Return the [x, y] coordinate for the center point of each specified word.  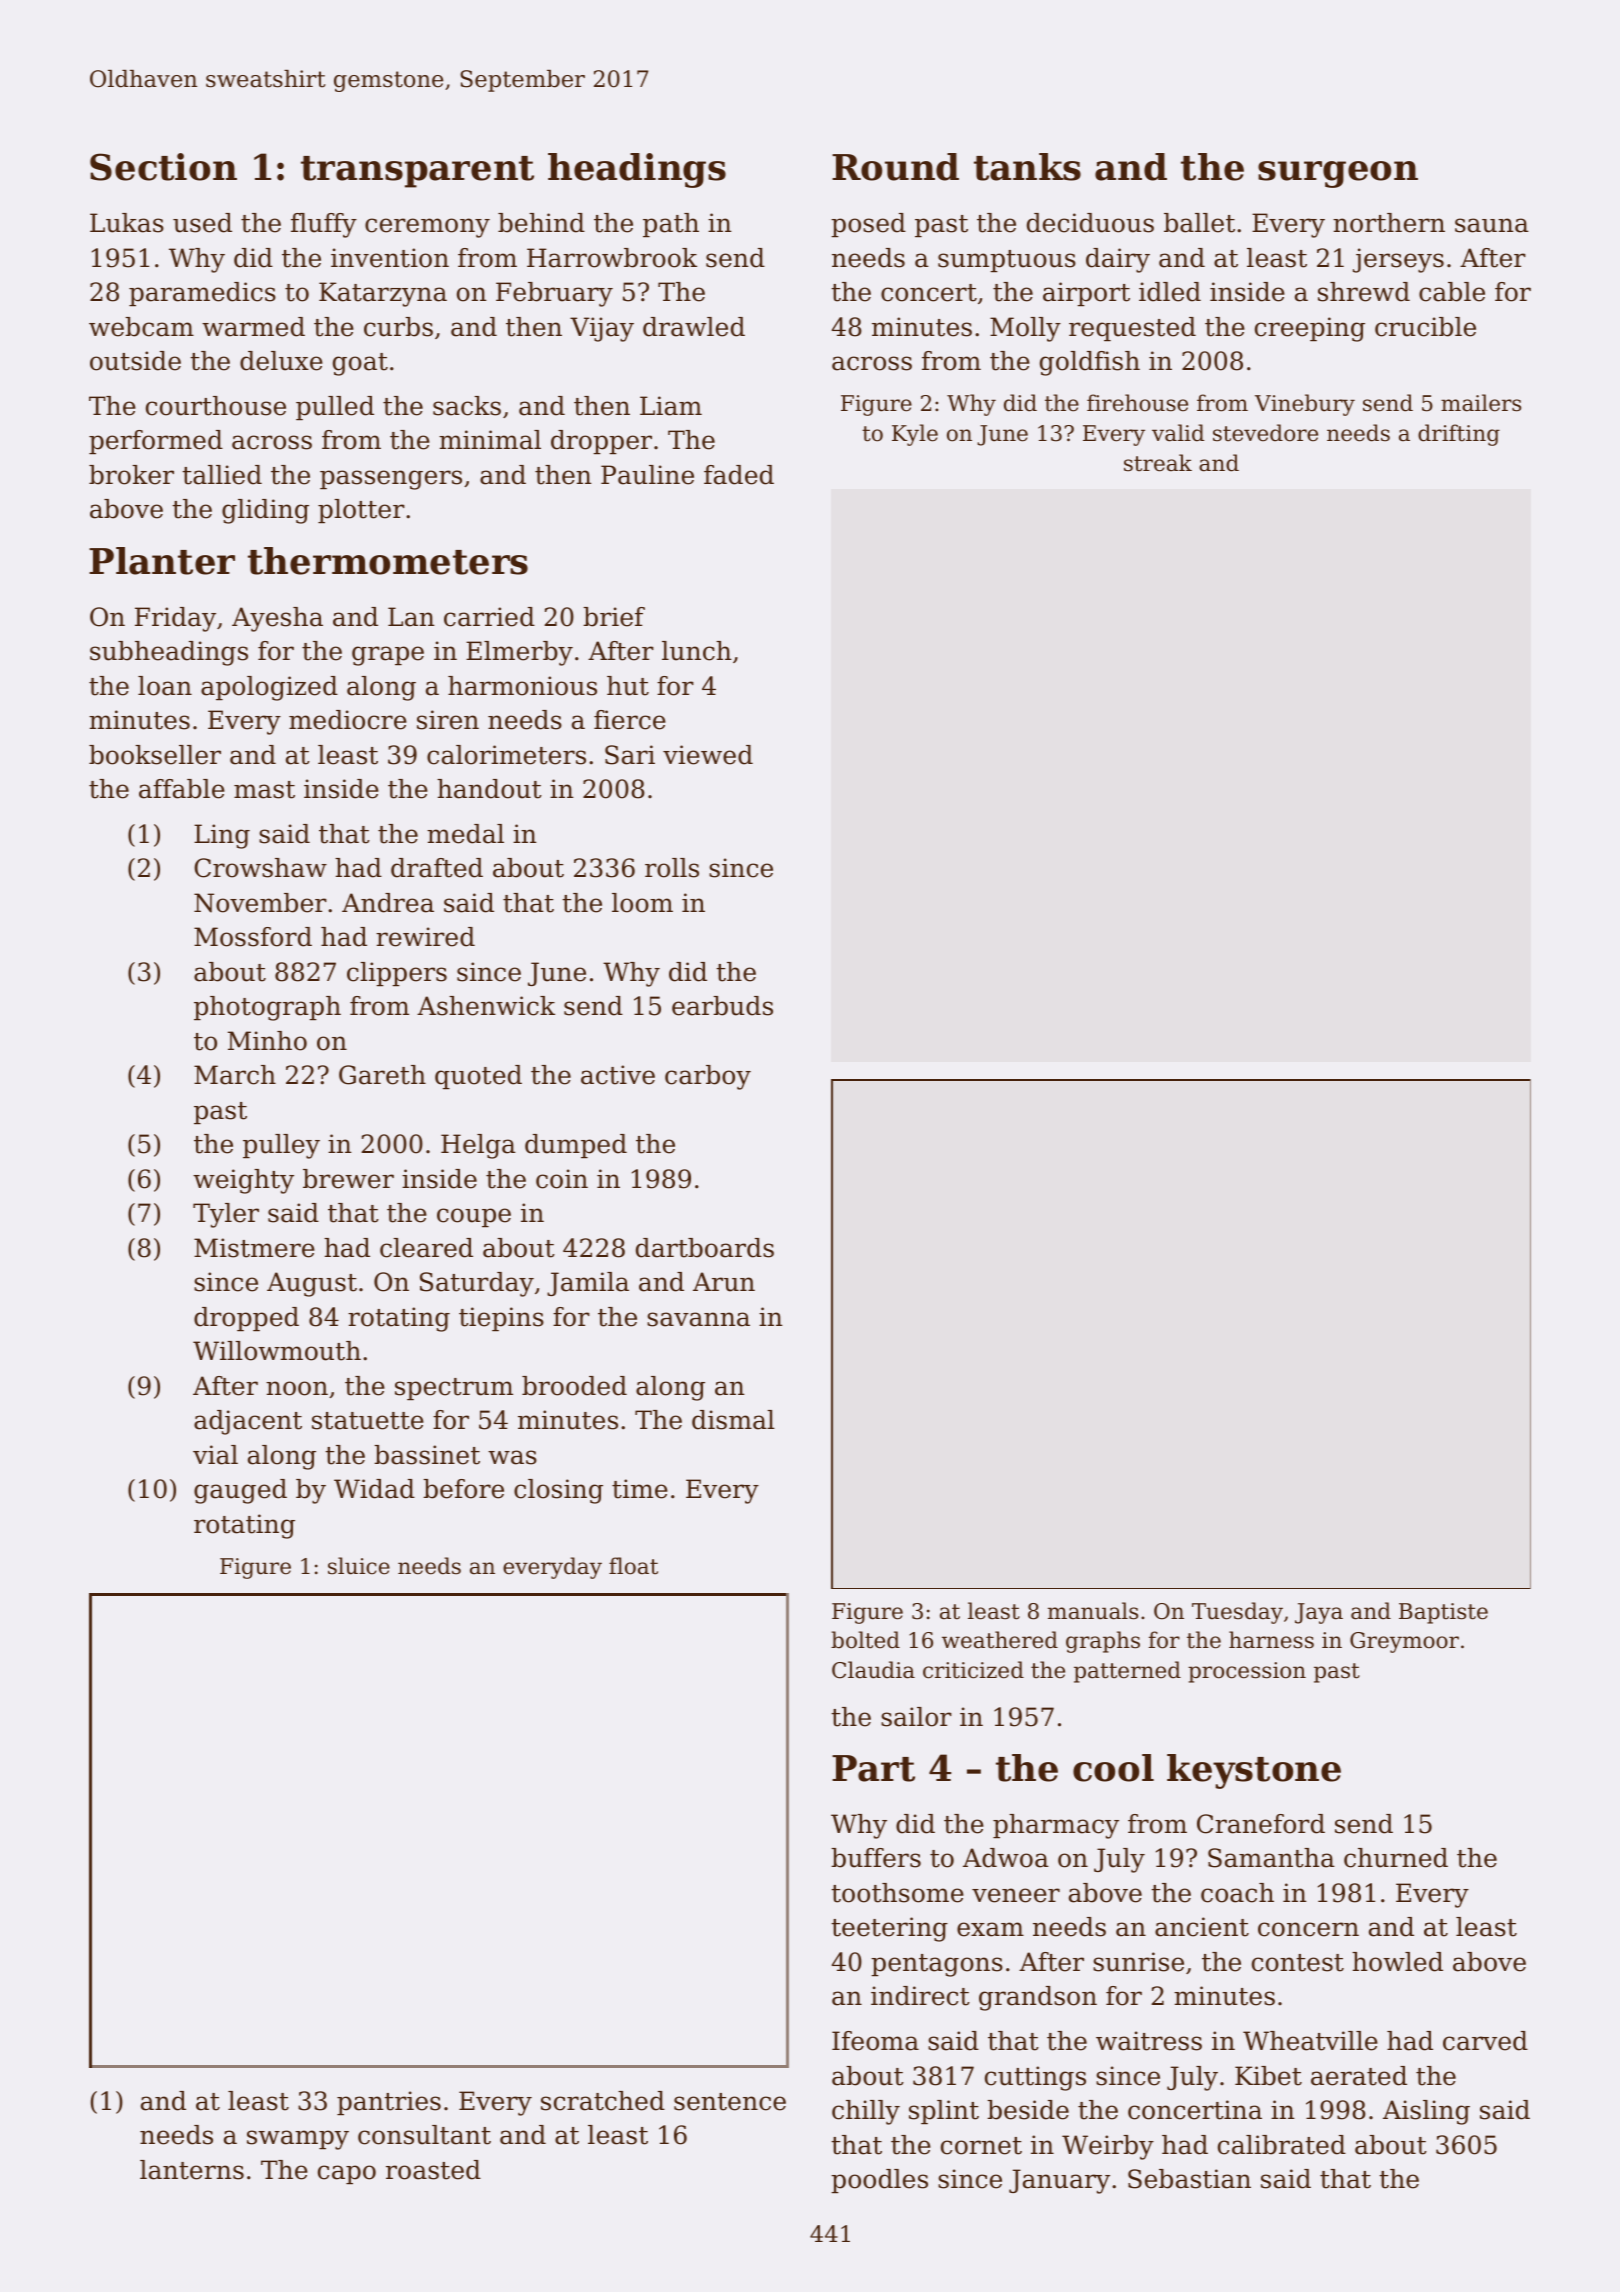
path [671, 225]
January [1059, 2181]
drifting [1459, 435]
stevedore [1265, 433]
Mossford [253, 937]
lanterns [192, 2170]
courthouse [216, 406]
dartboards [705, 1248]
